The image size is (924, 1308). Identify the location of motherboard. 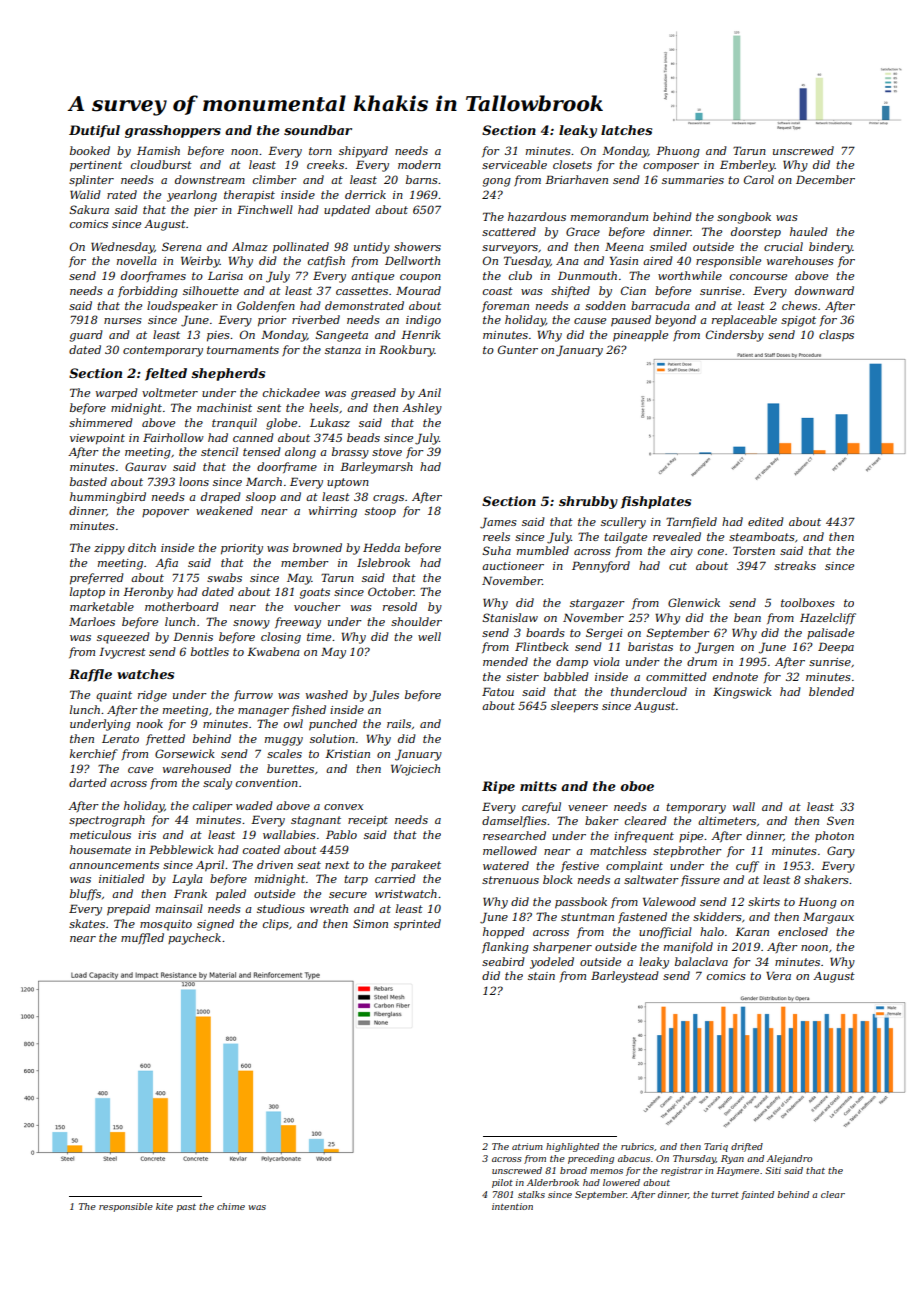
(182, 606).
